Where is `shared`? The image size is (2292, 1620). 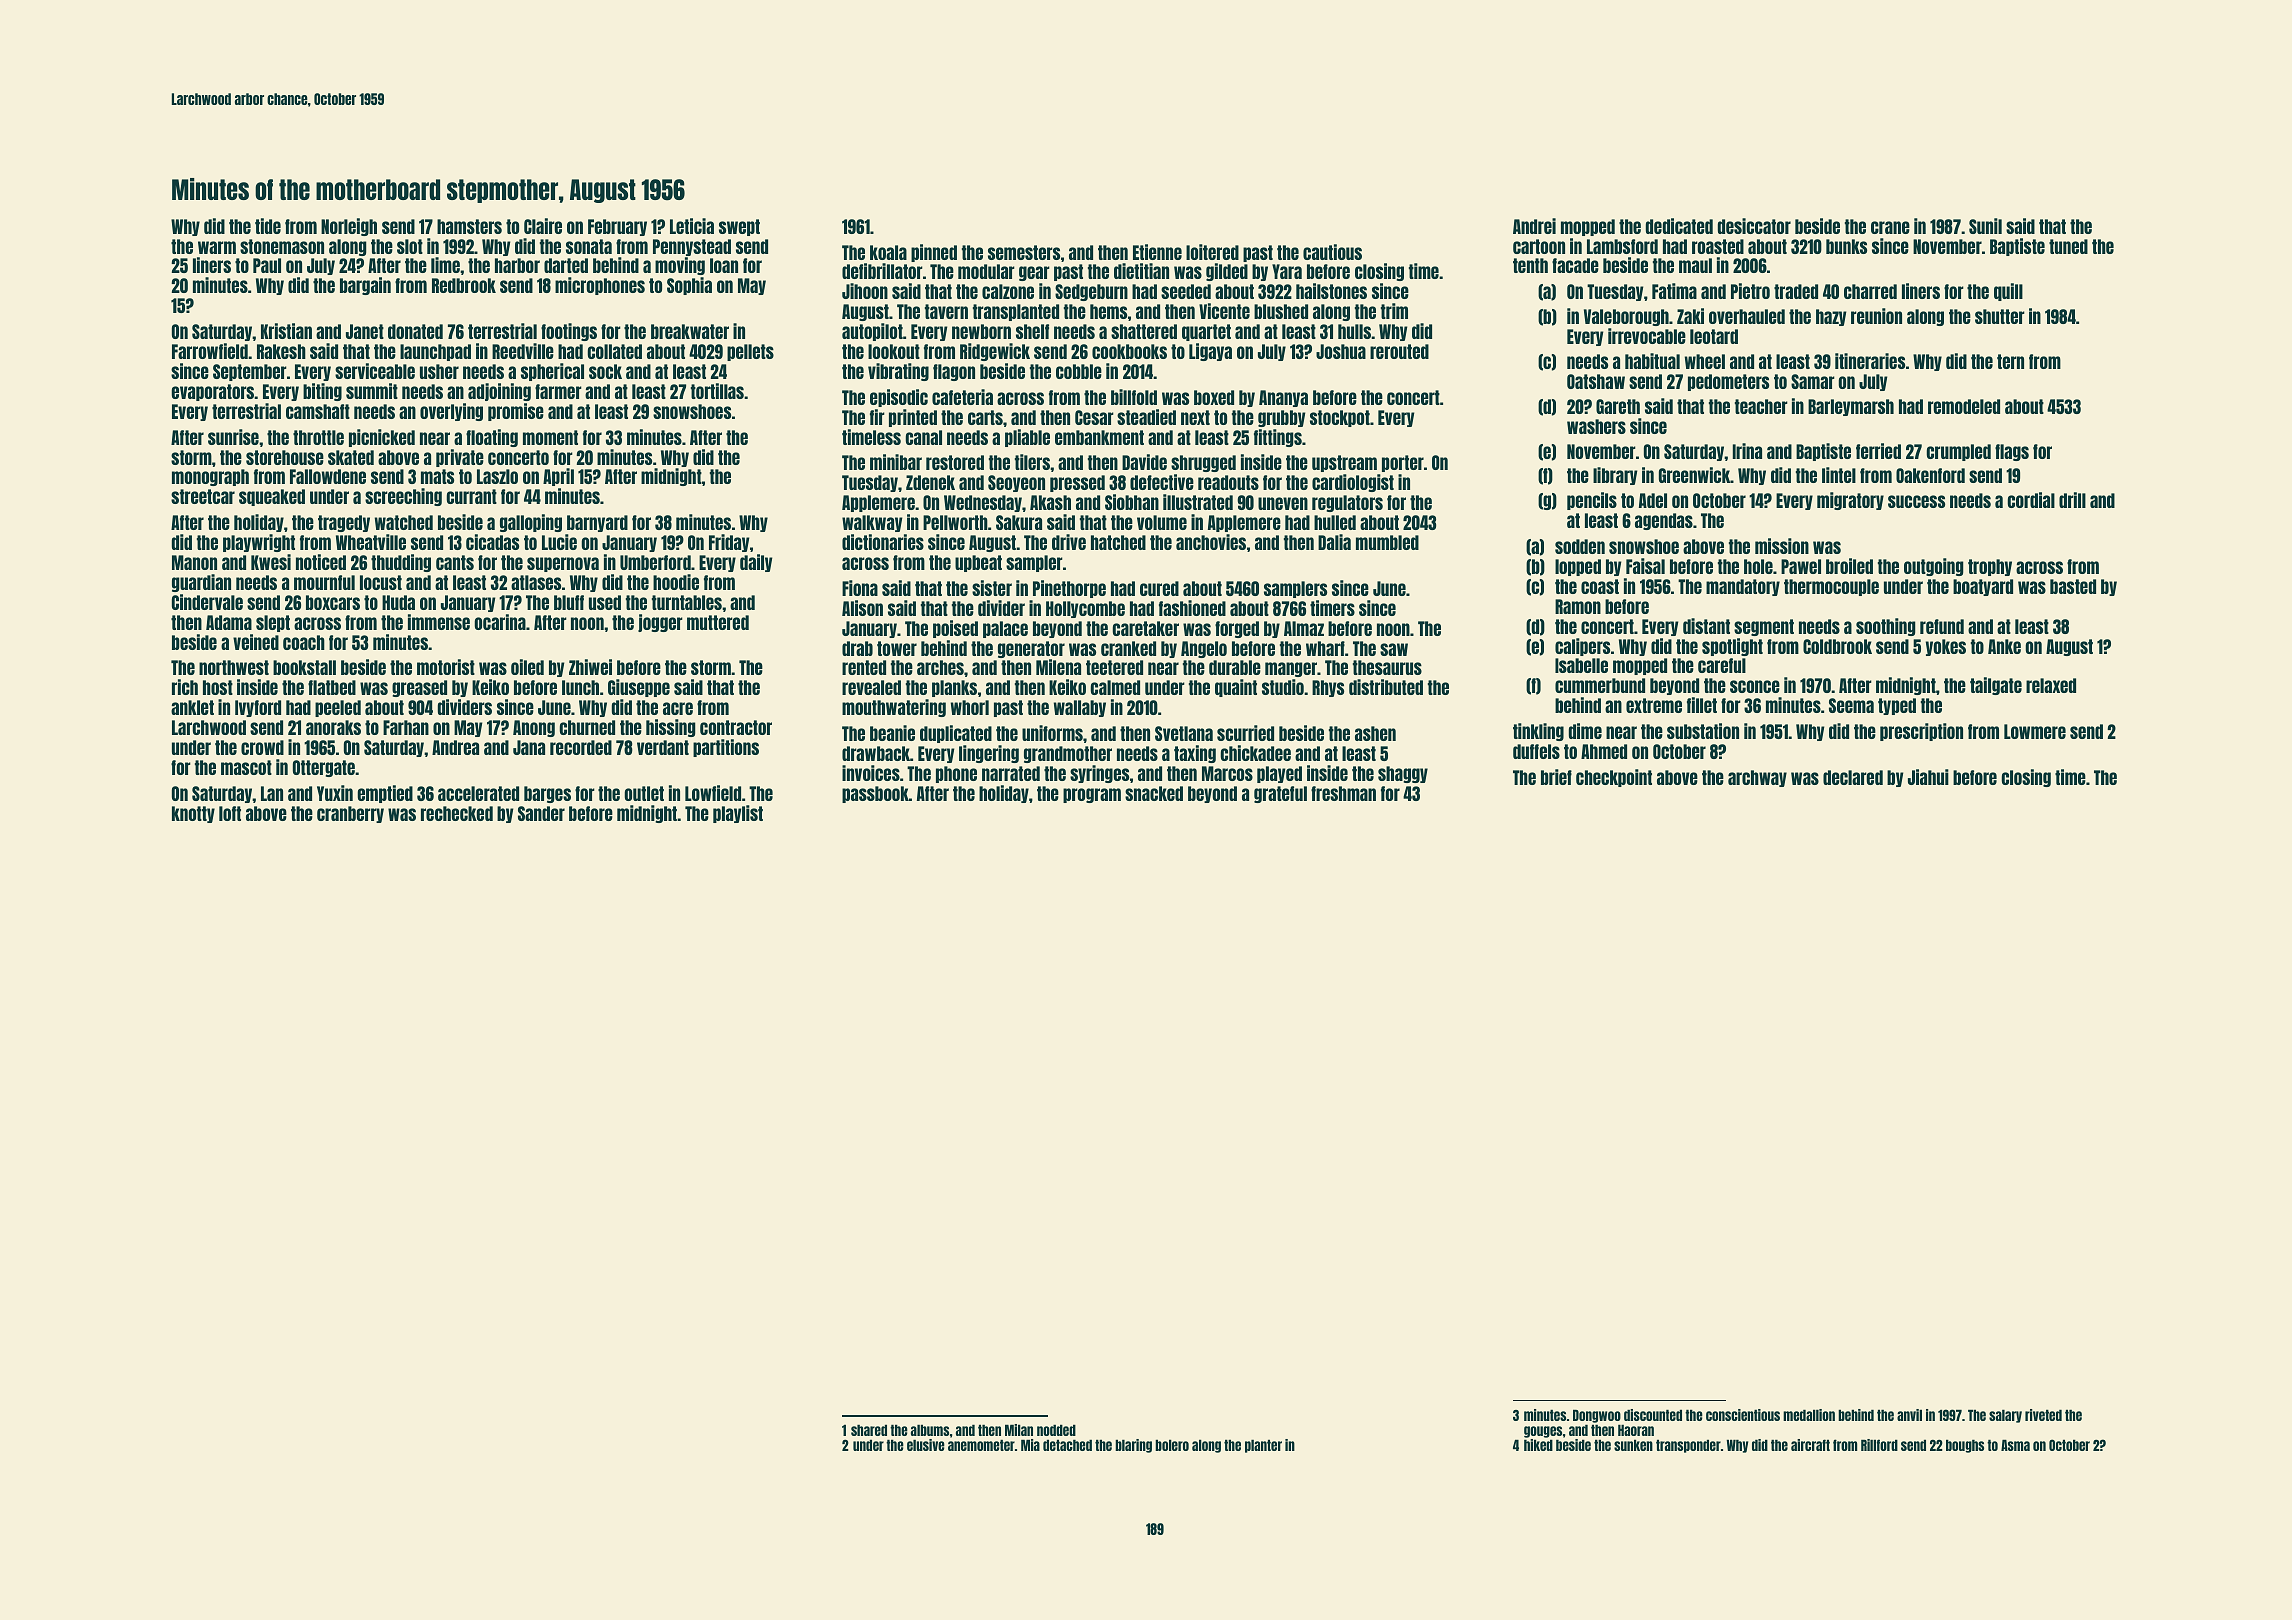 shared is located at coordinates (869, 1430).
